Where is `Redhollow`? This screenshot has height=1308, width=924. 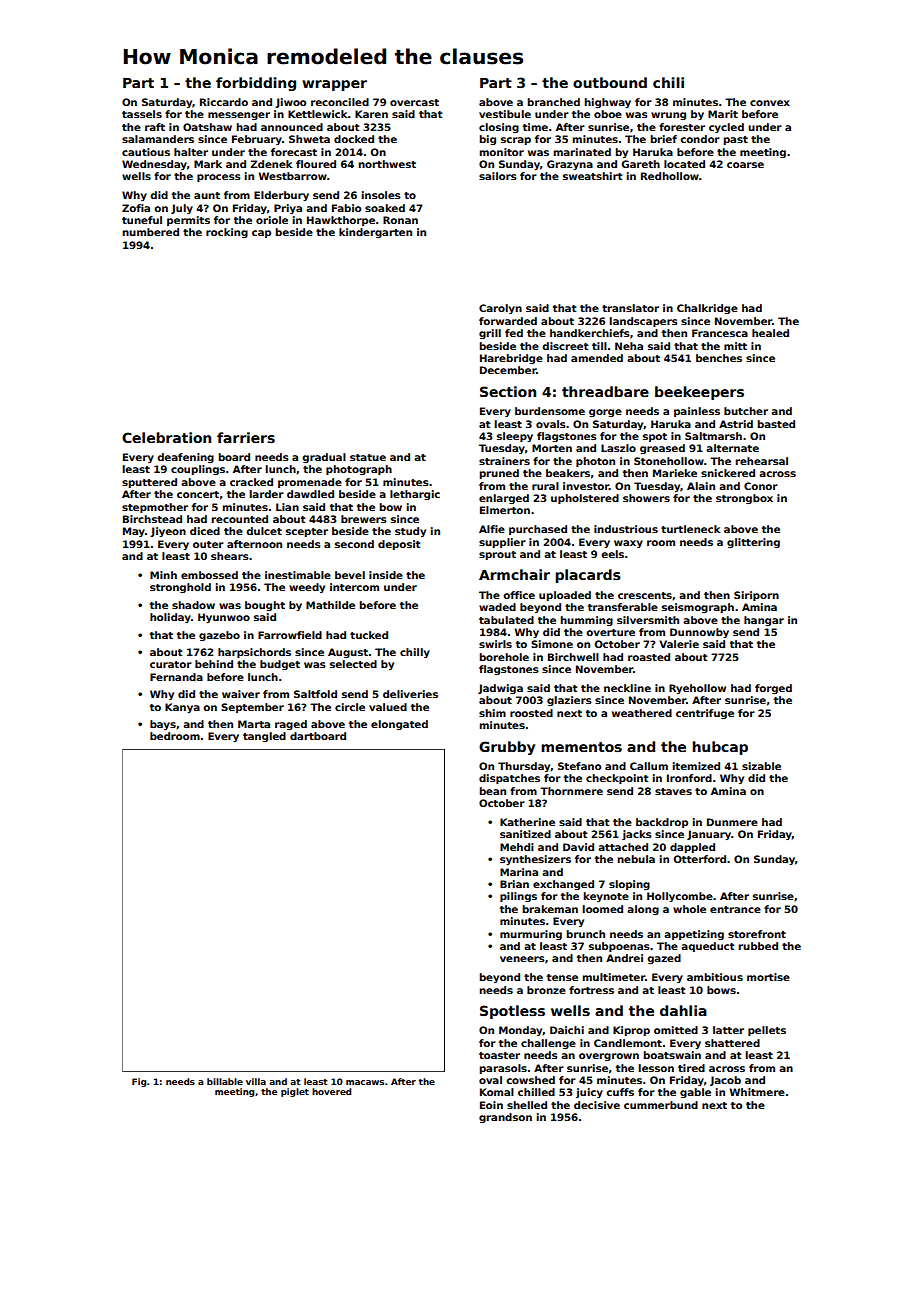 Redhollow is located at coordinates (670, 176).
